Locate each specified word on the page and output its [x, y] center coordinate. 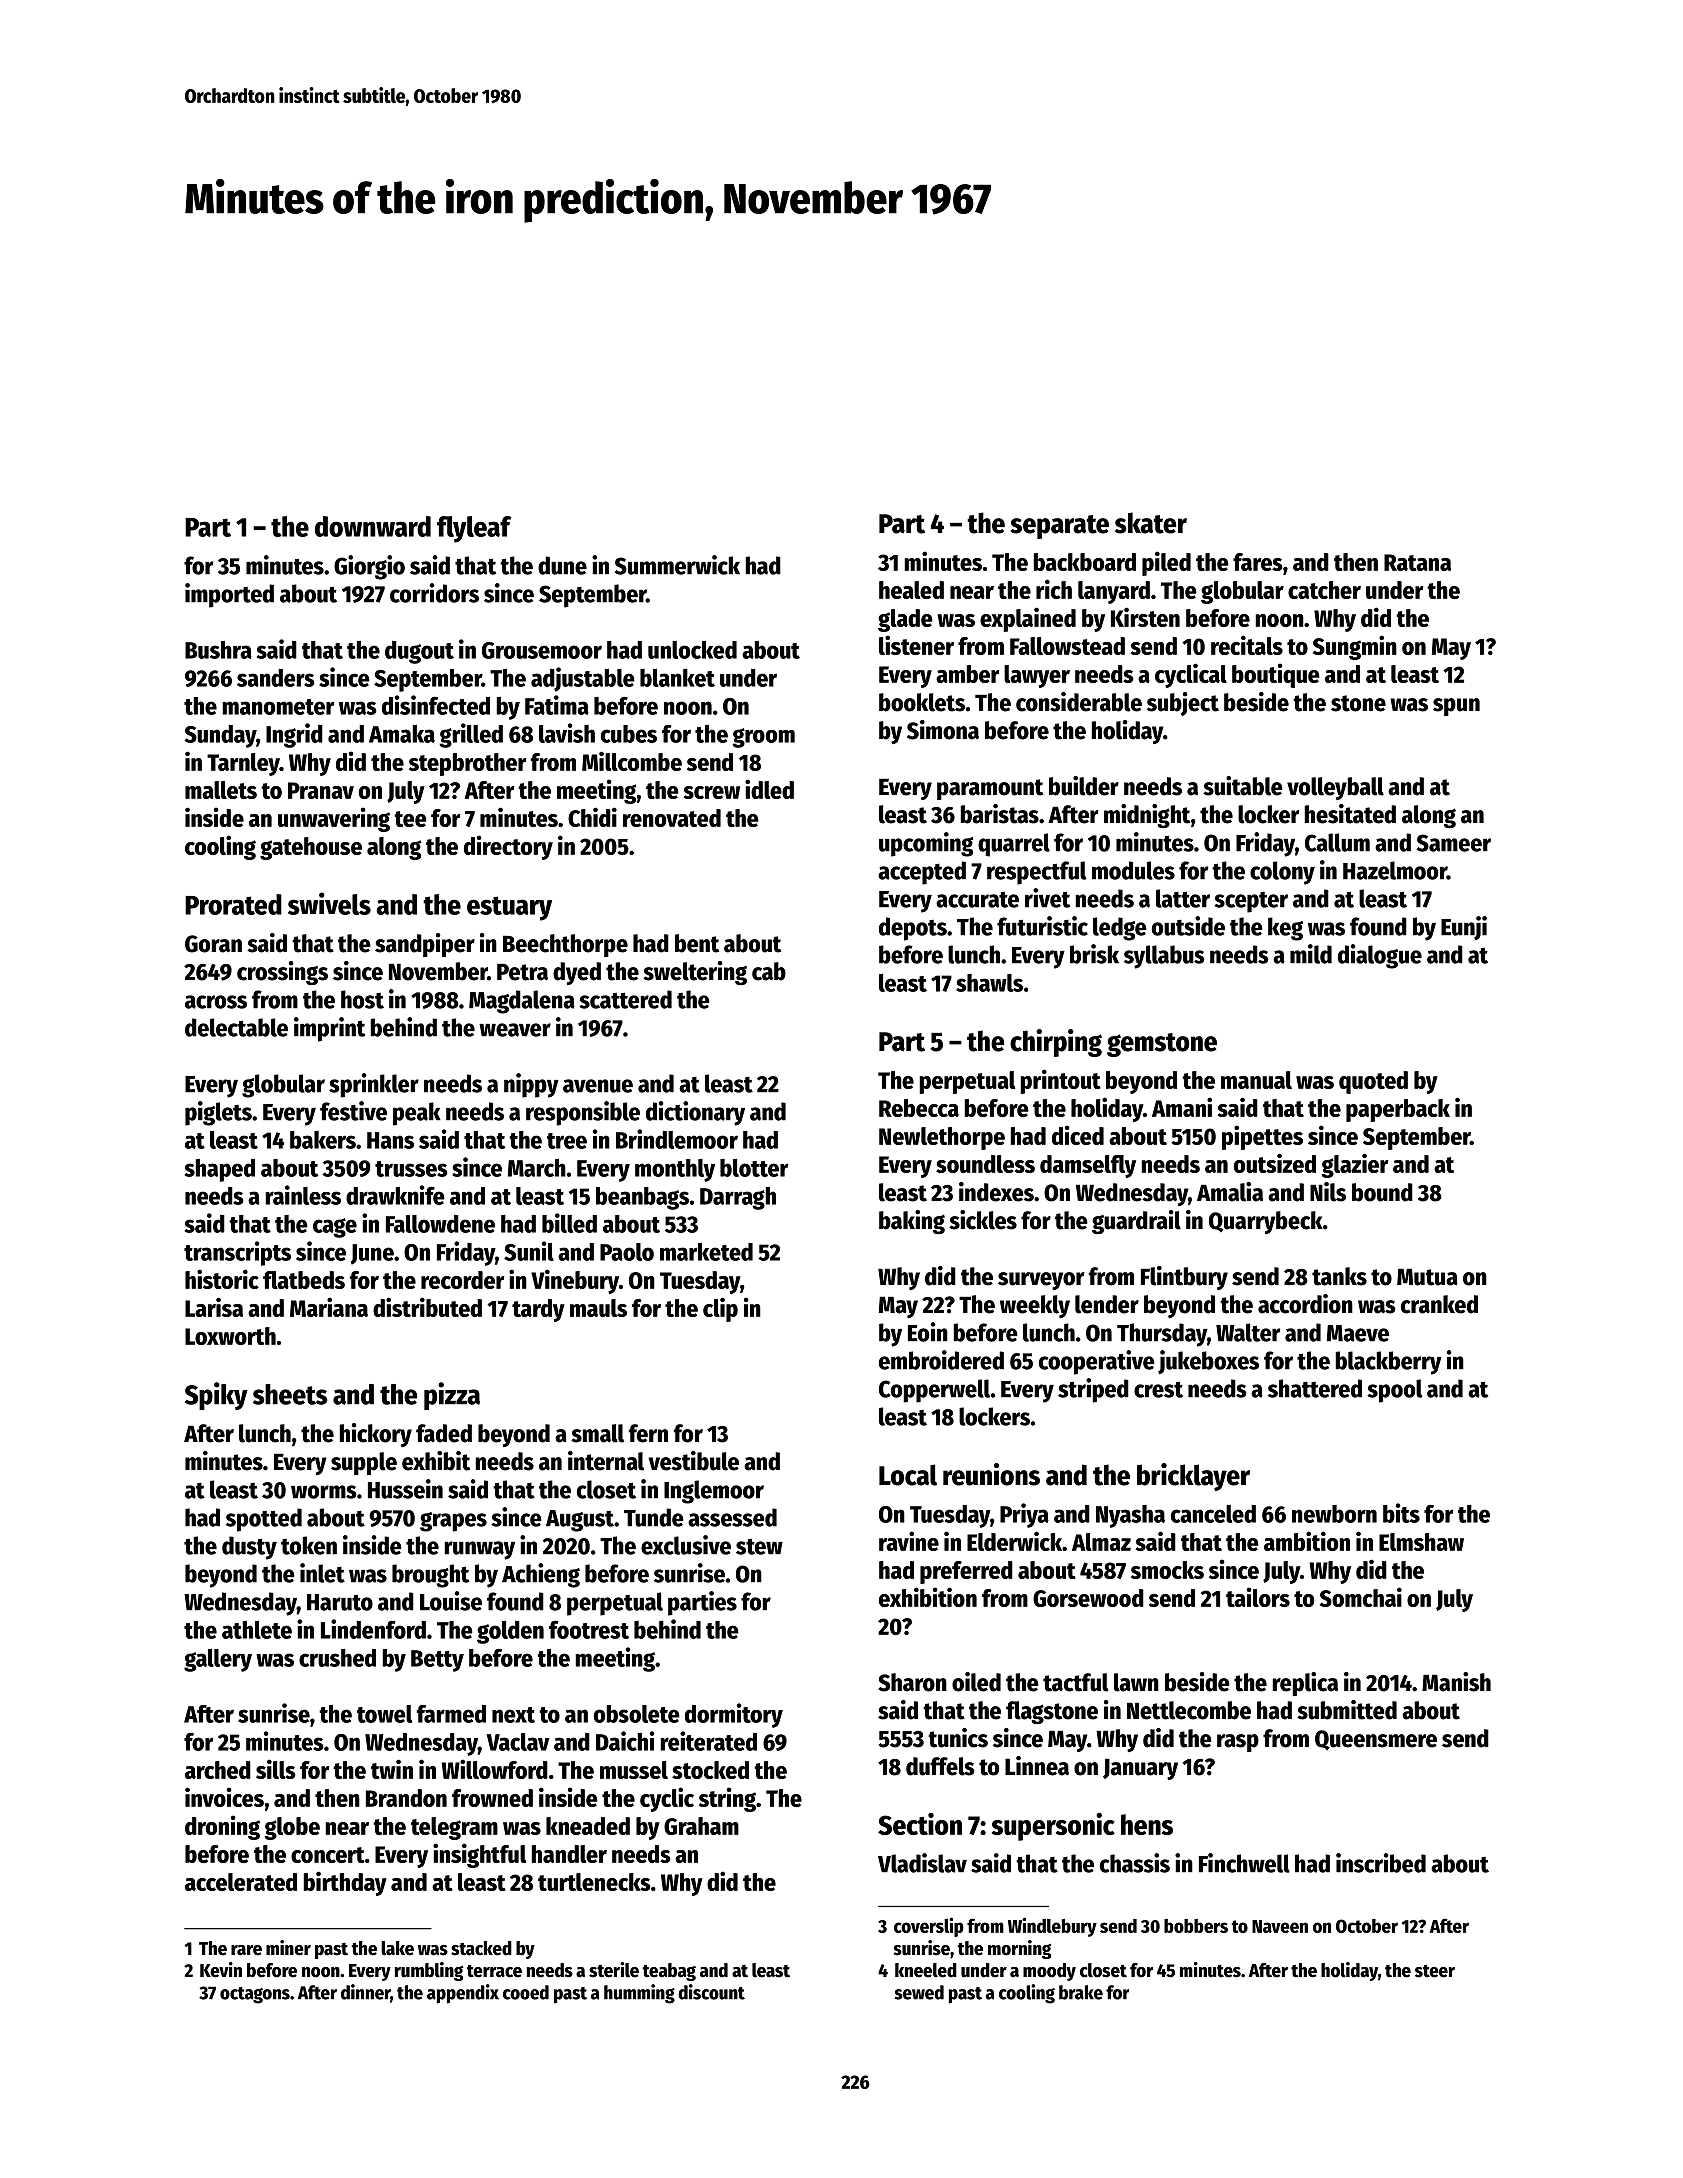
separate [1059, 527]
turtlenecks [594, 1882]
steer [1435, 1971]
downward [373, 526]
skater [1151, 523]
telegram [454, 1828]
